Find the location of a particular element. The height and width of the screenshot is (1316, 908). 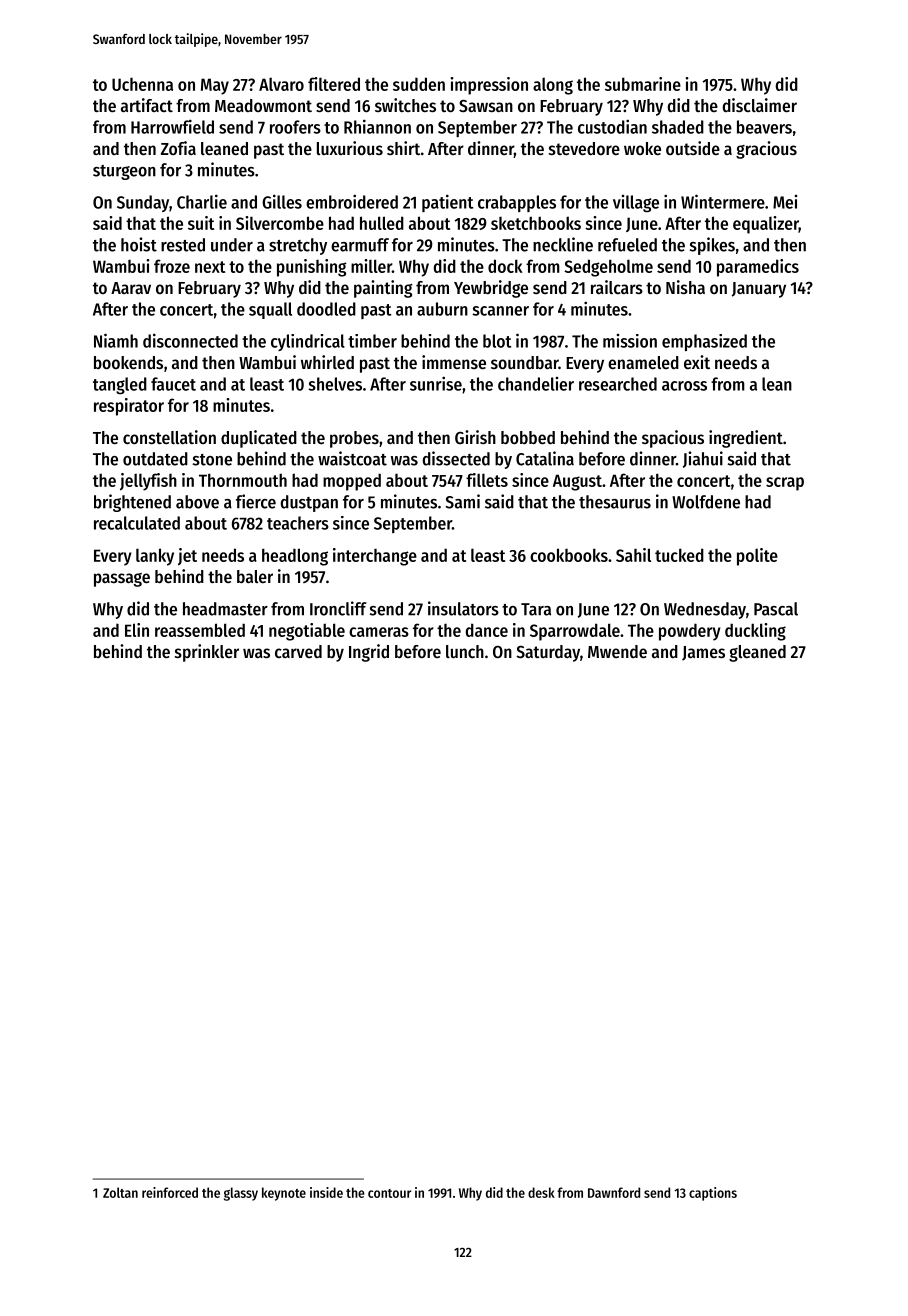

inside is located at coordinates (326, 1192).
